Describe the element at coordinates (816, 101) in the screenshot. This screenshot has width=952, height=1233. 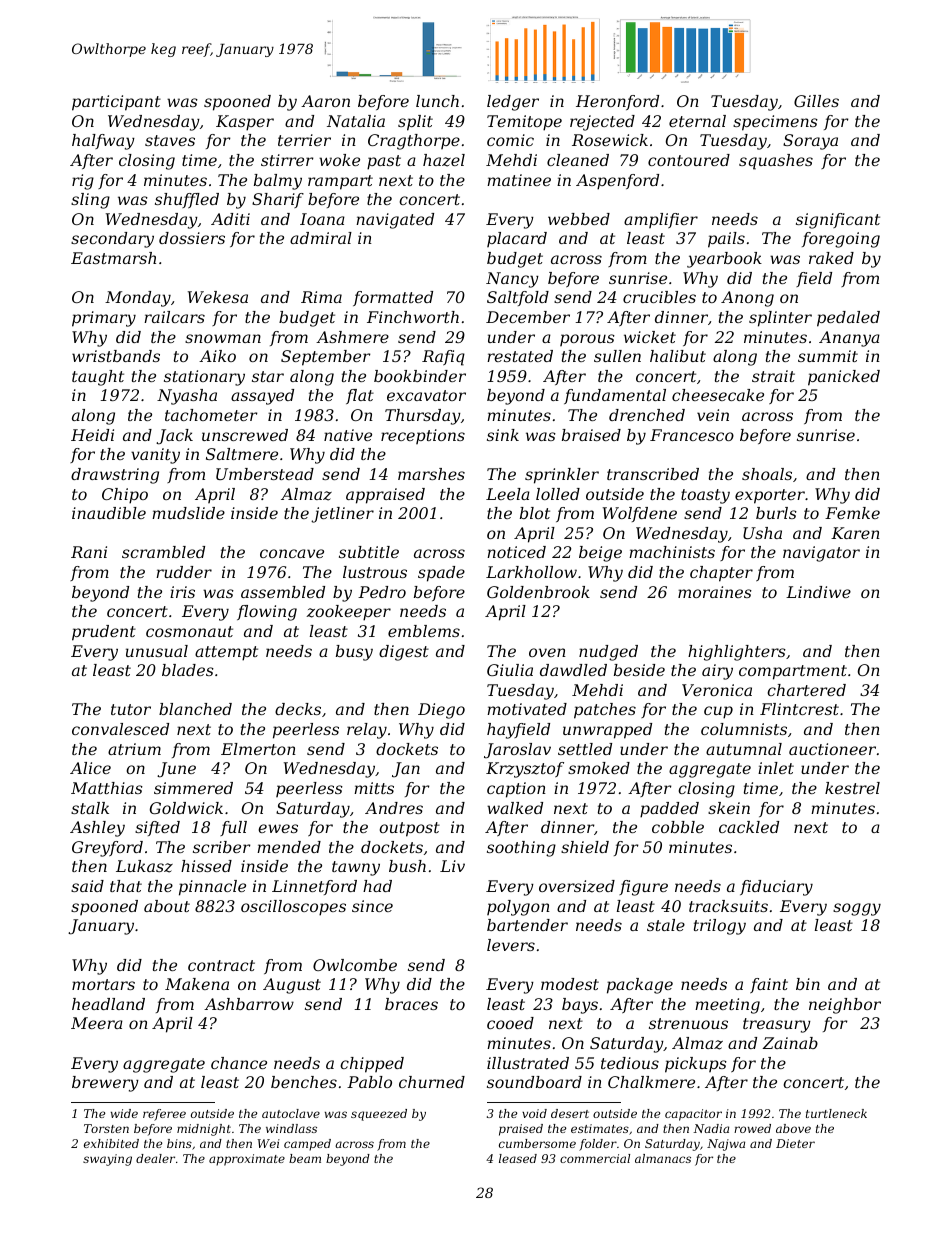
I see `Gilles` at that location.
